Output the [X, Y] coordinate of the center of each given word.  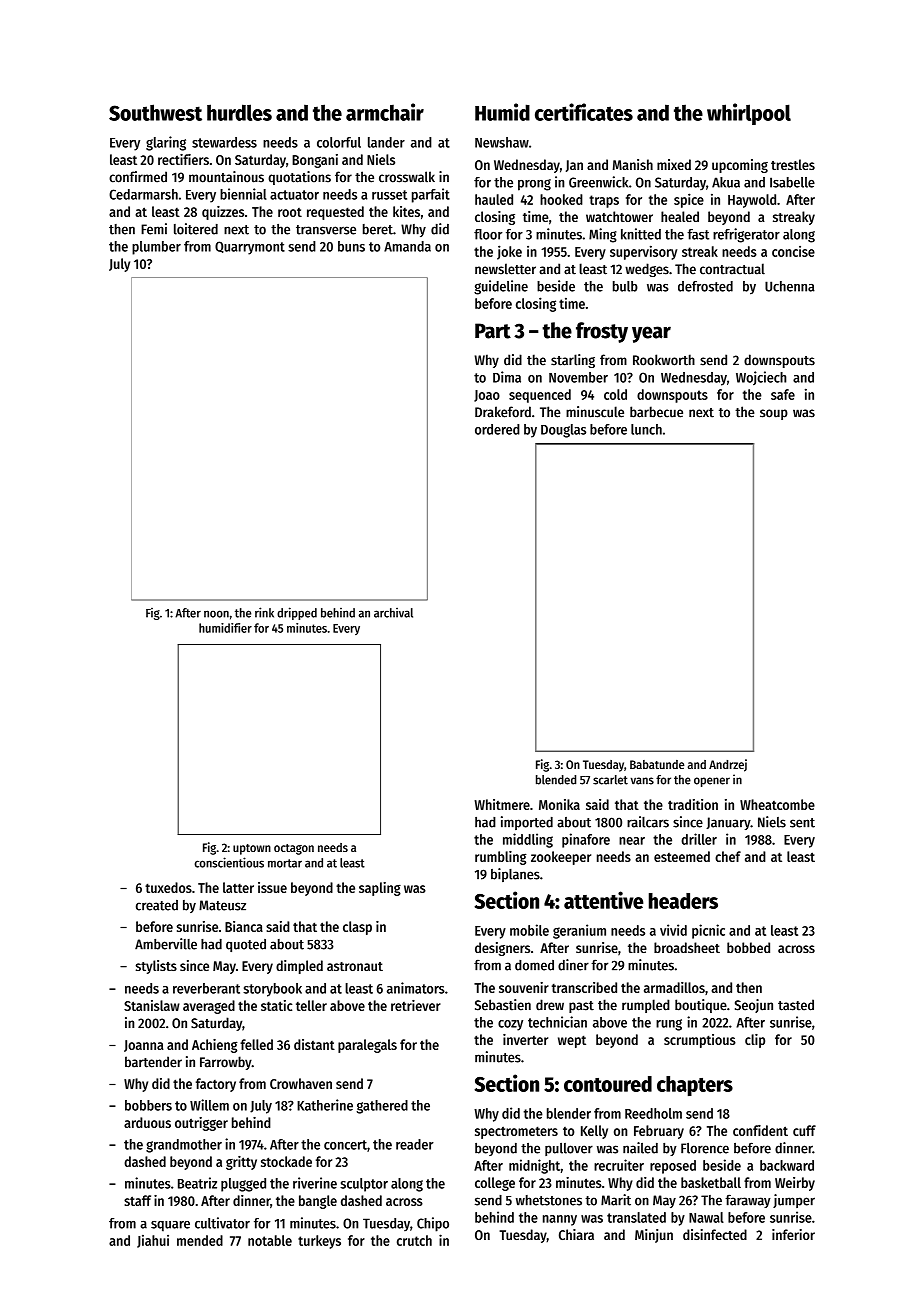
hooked [561, 199]
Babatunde [657, 764]
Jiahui [153, 1241]
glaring [166, 143]
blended [556, 780]
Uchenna [790, 286]
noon [216, 614]
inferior [793, 1234]
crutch [414, 1240]
